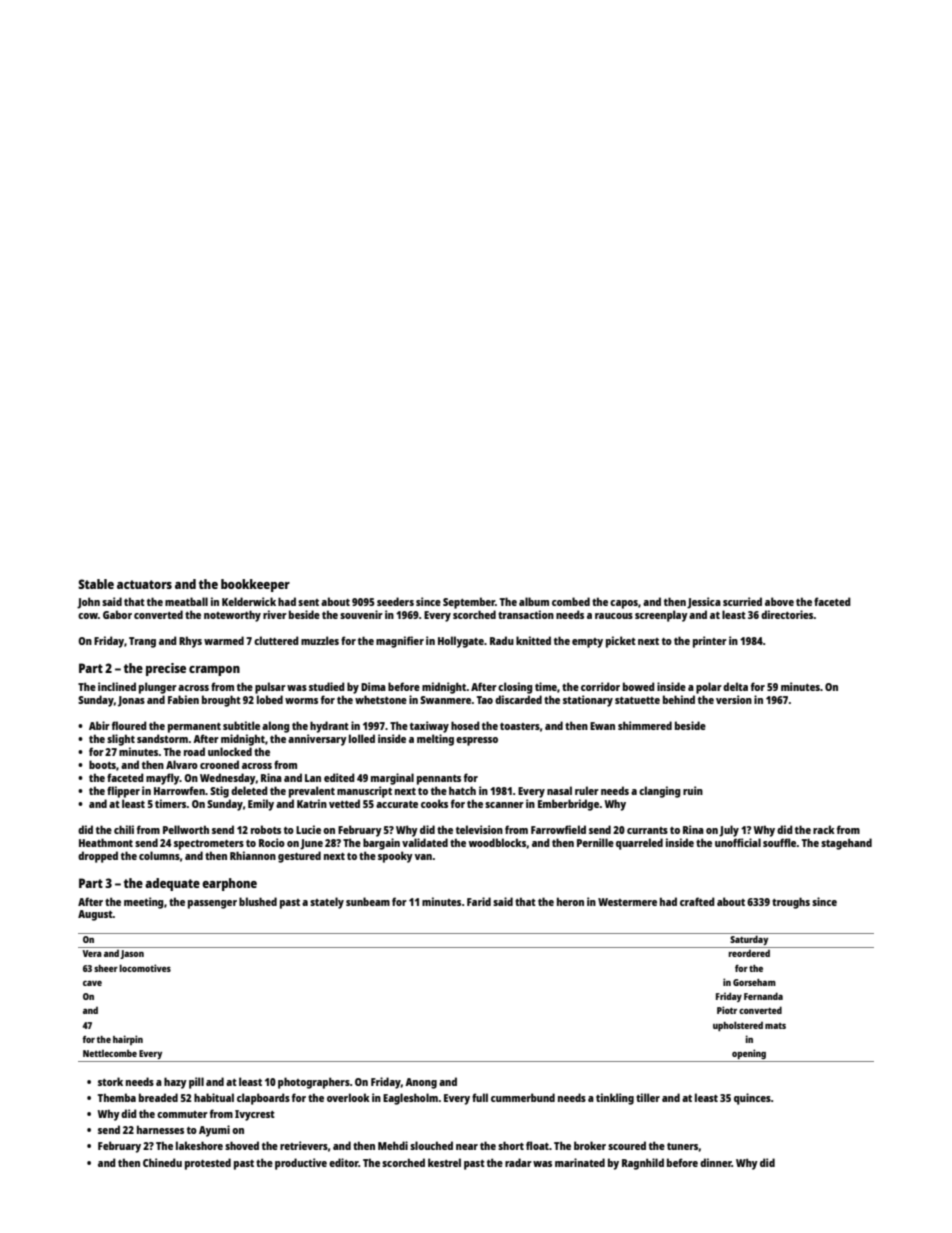  Describe the element at coordinates (258, 901) in the document. I see `blushed` at that location.
